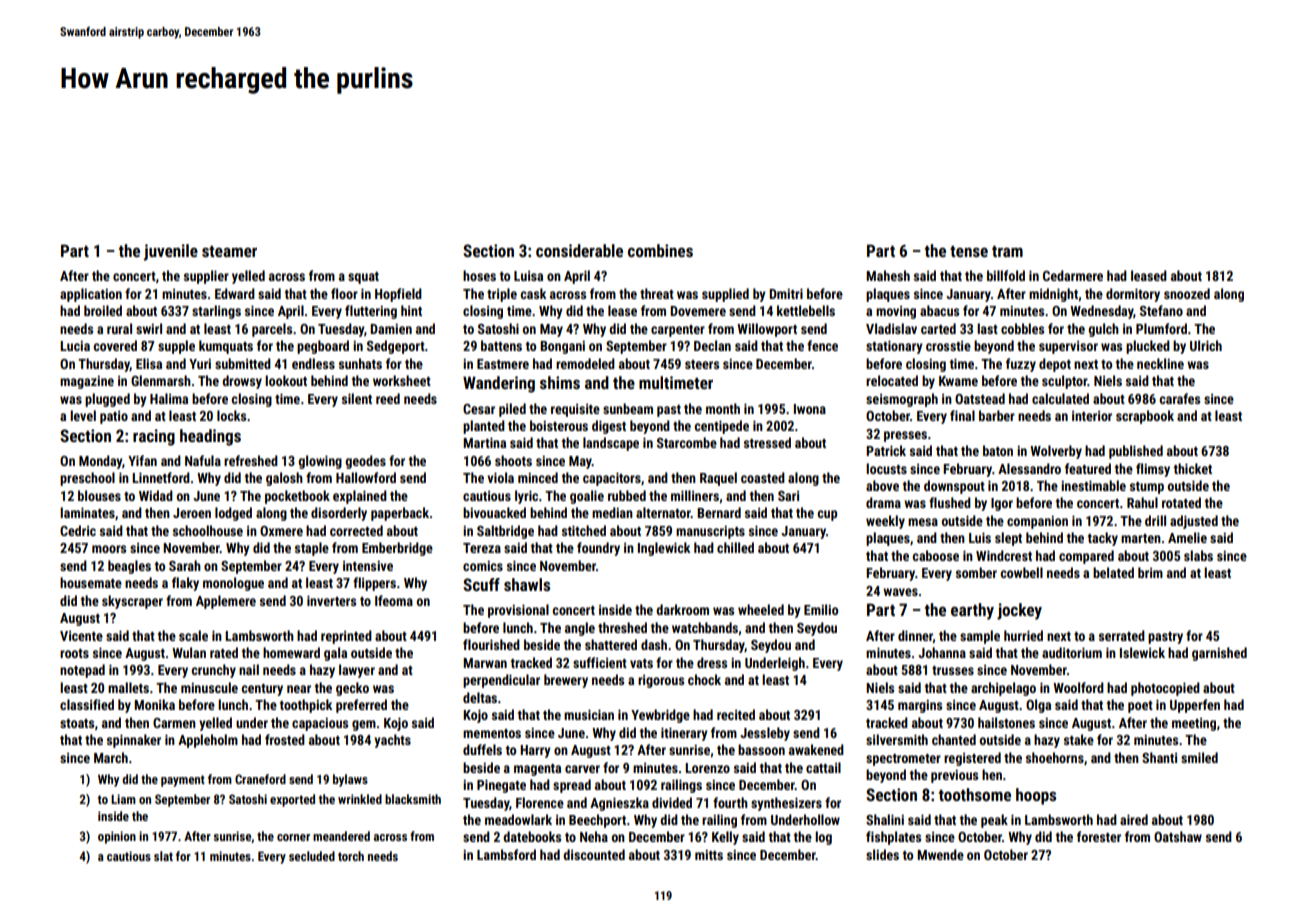 Image resolution: width=1308 pixels, height=924 pixels. What do you see at coordinates (767, 442) in the screenshot?
I see `stressed` at bounding box center [767, 442].
